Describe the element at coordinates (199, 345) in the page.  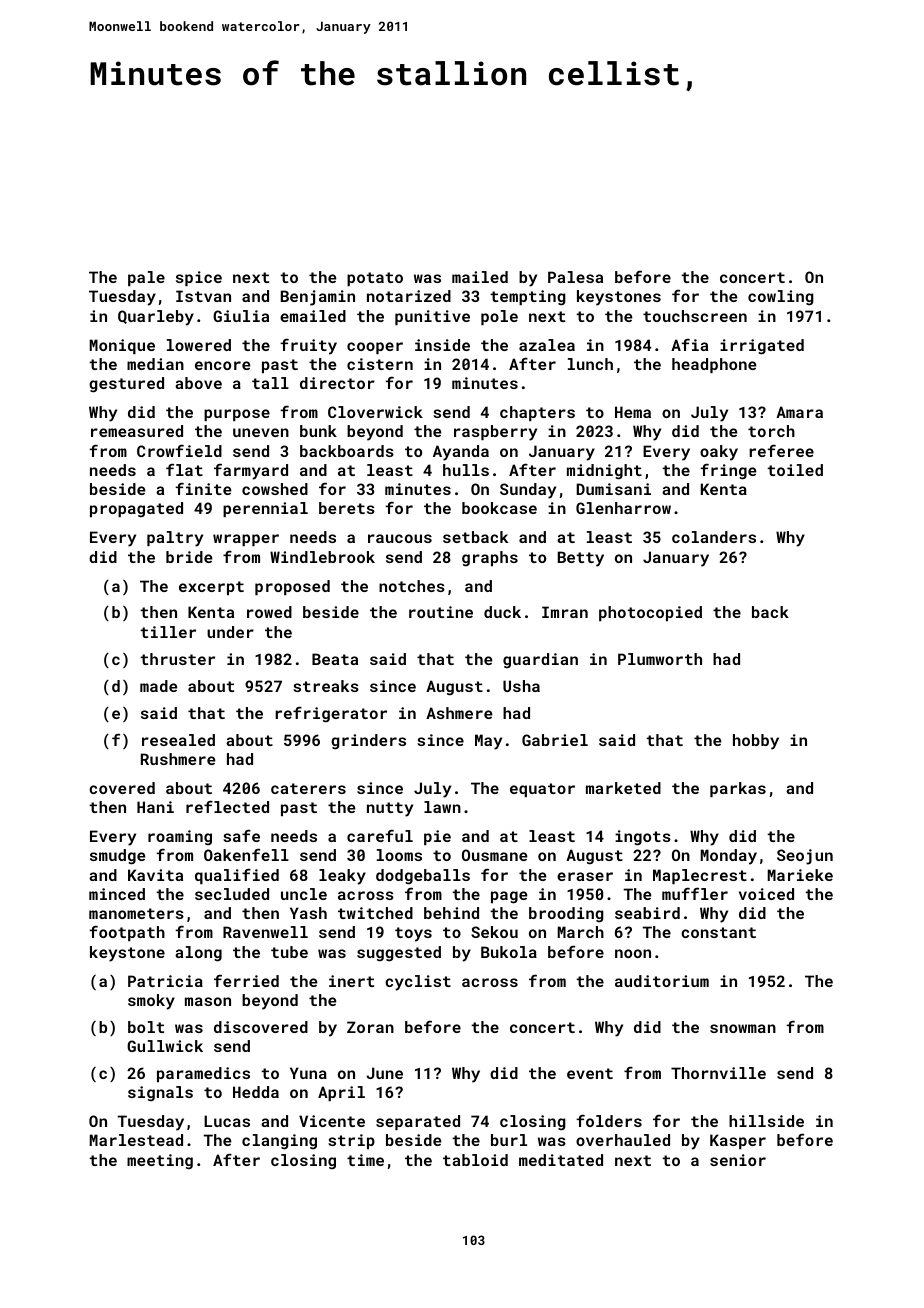
I see `lowered` at that location.
